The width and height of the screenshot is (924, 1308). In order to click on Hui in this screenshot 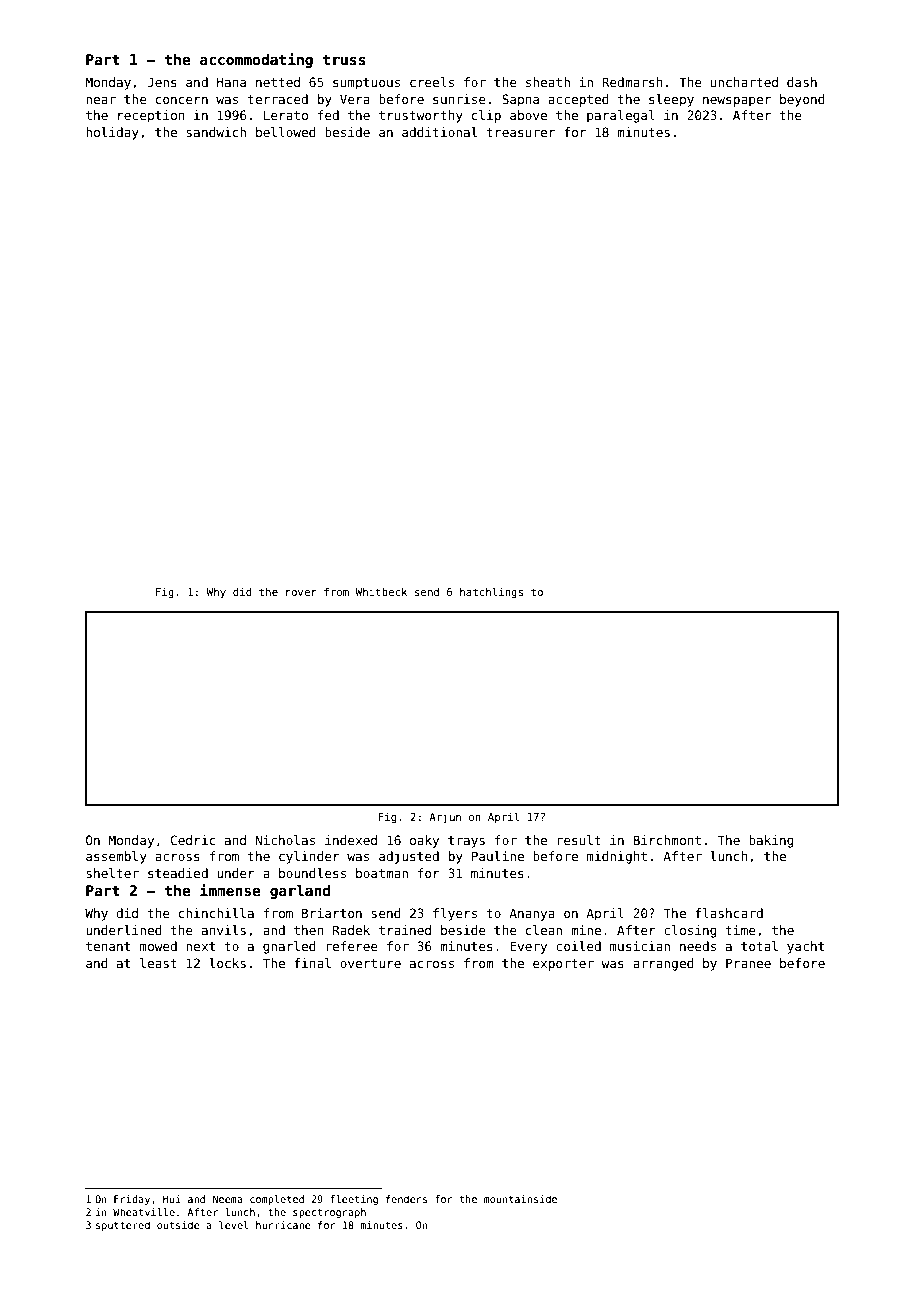, I will do `click(172, 1199)`.
